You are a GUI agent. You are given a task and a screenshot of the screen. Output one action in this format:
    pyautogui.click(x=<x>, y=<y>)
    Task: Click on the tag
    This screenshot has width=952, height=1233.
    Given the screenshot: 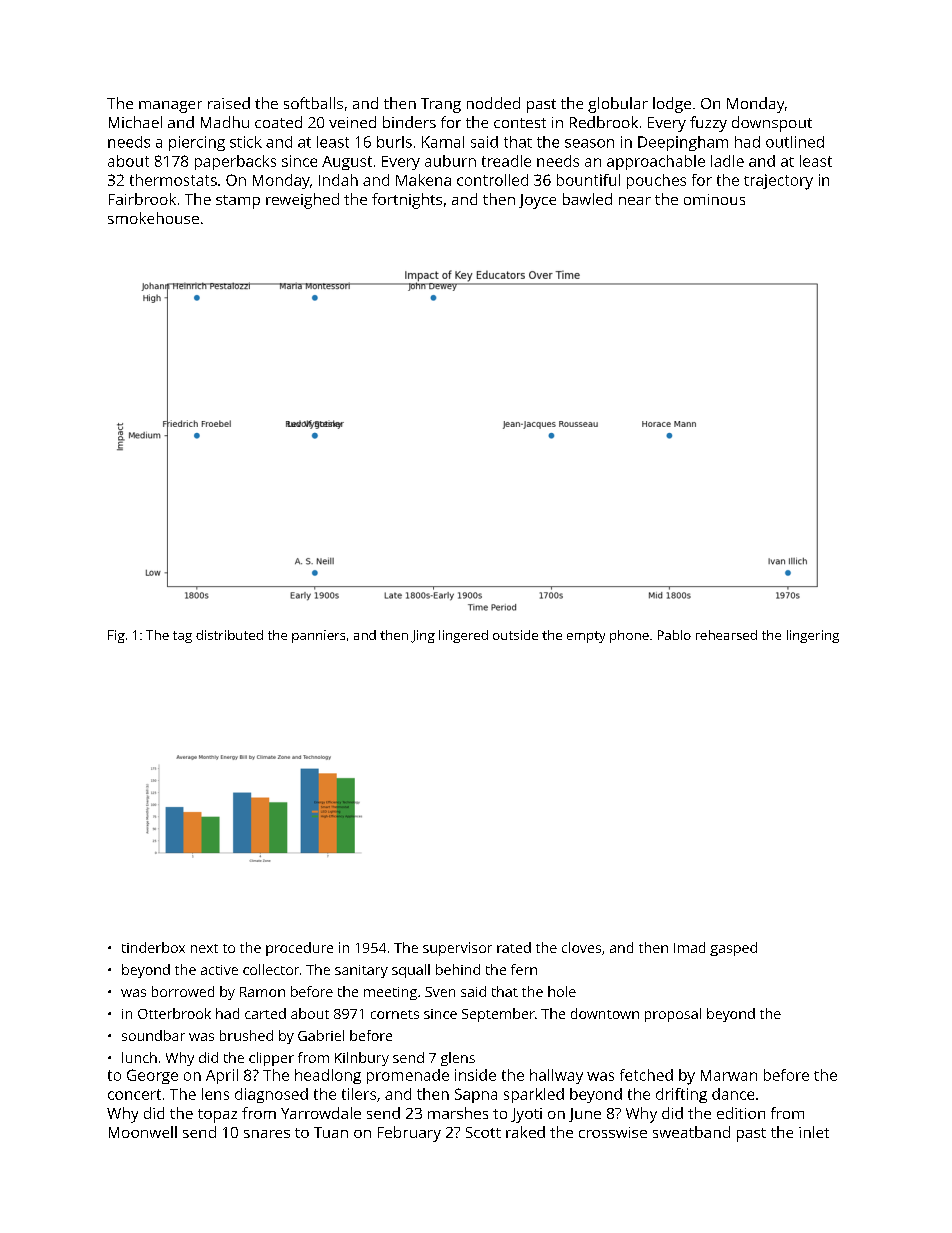 What is the action you would take?
    pyautogui.click(x=182, y=637)
